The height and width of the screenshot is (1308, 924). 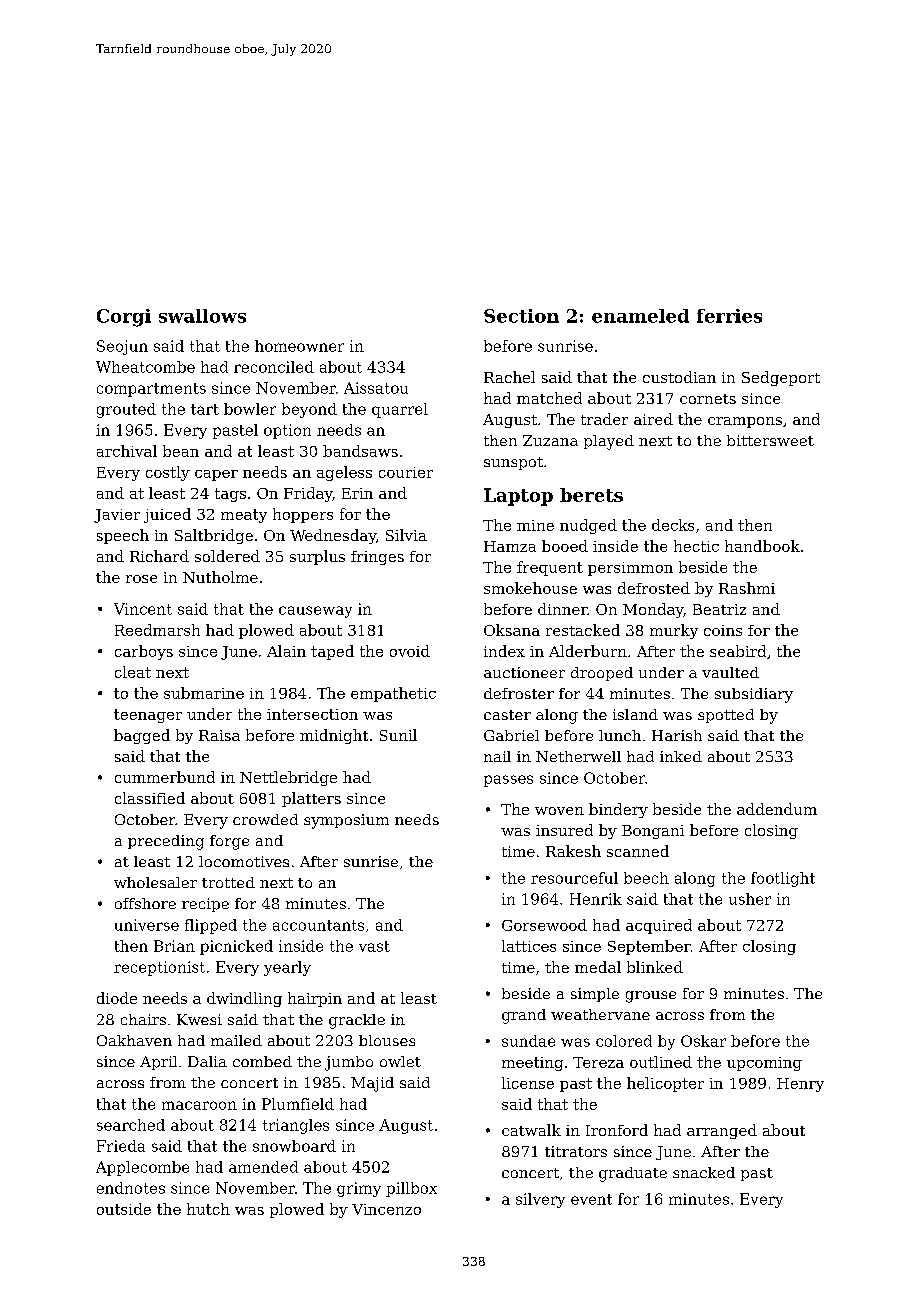 What do you see at coordinates (750, 899) in the screenshot?
I see `usher` at bounding box center [750, 899].
